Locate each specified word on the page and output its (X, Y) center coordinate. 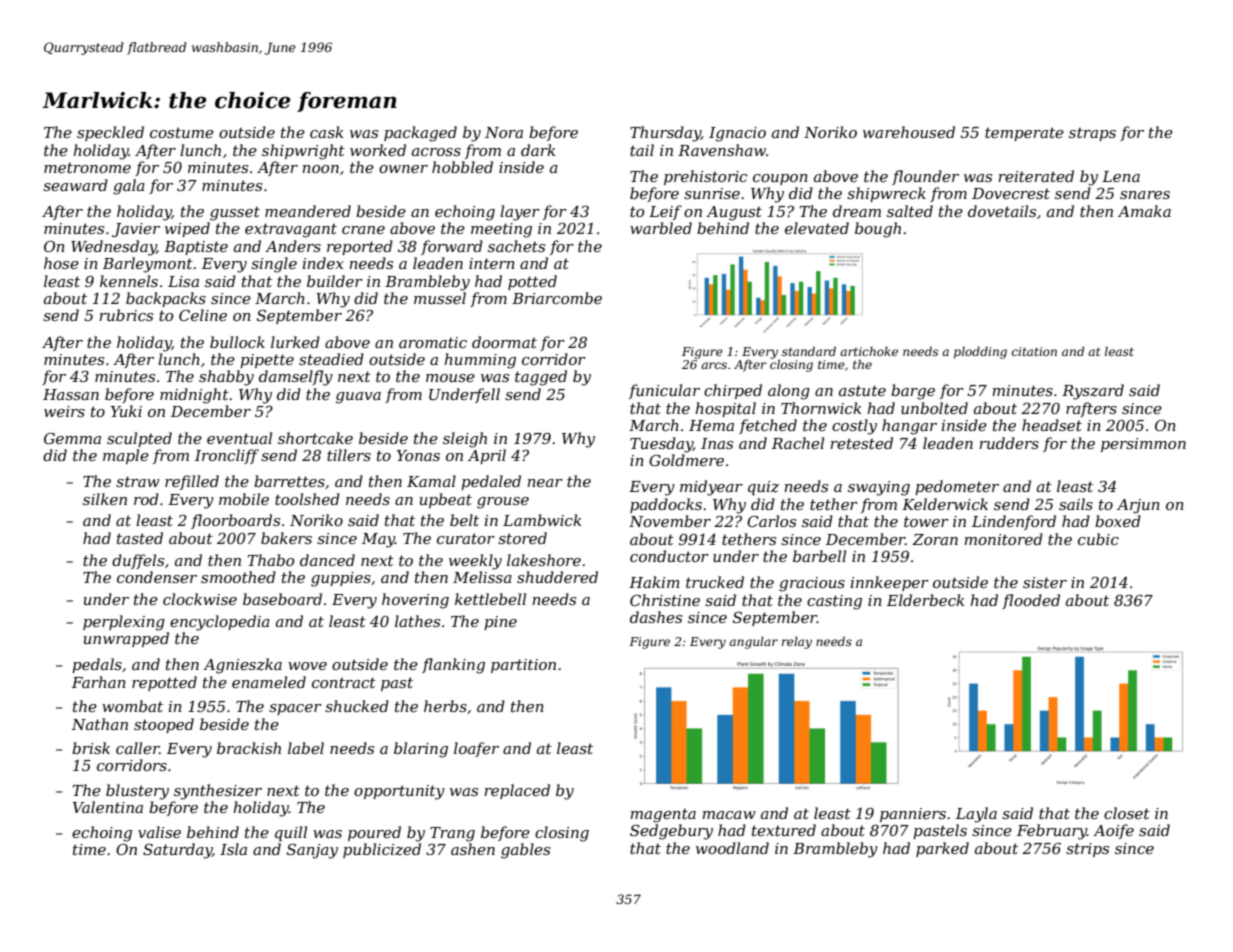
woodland (732, 848)
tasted (140, 538)
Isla (233, 849)
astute (862, 390)
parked (942, 849)
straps (1092, 134)
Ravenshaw (722, 150)
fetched (768, 426)
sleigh (465, 440)
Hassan (71, 394)
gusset (235, 214)
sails (1076, 504)
